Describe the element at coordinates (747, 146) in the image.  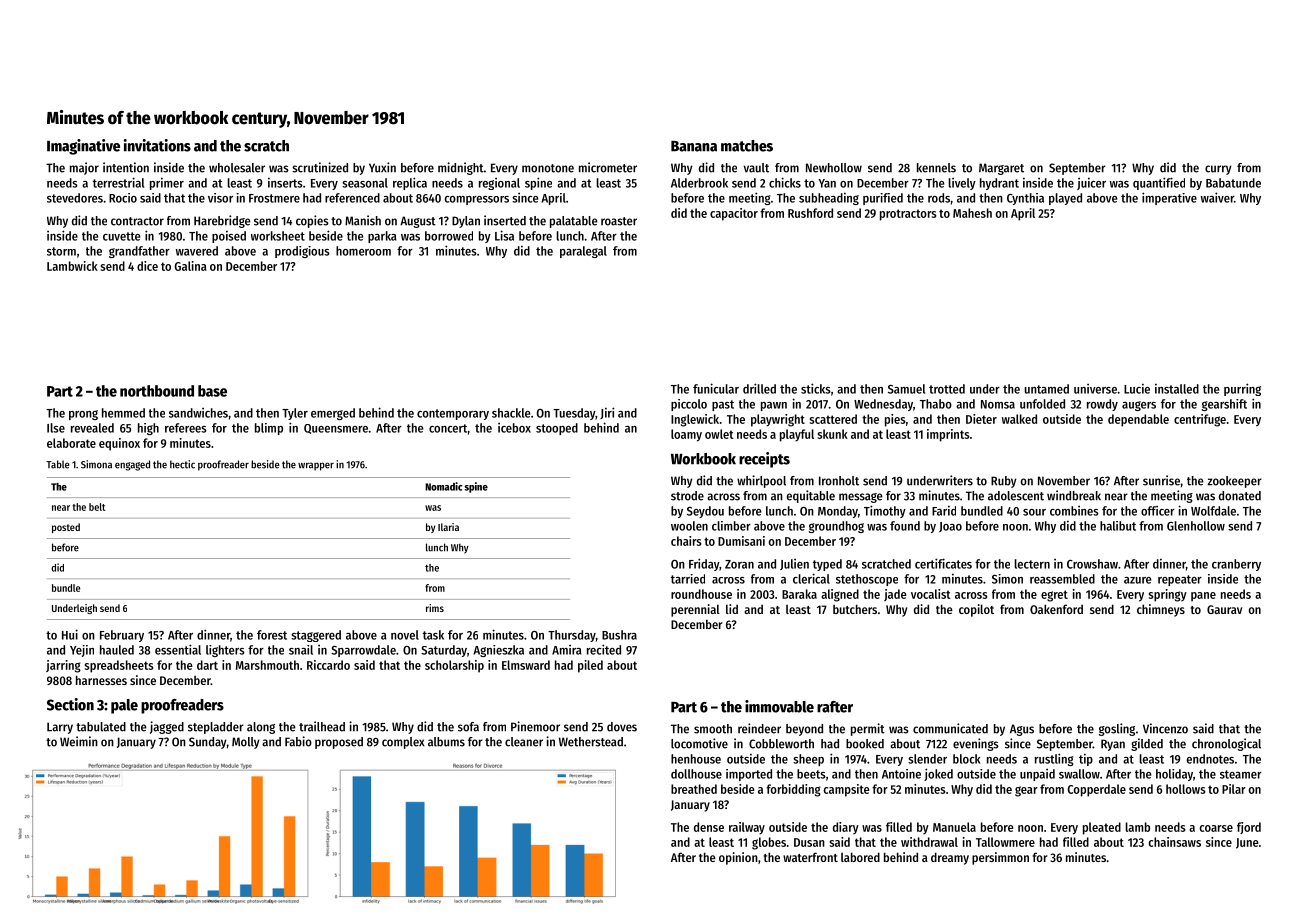
I see `matches` at that location.
